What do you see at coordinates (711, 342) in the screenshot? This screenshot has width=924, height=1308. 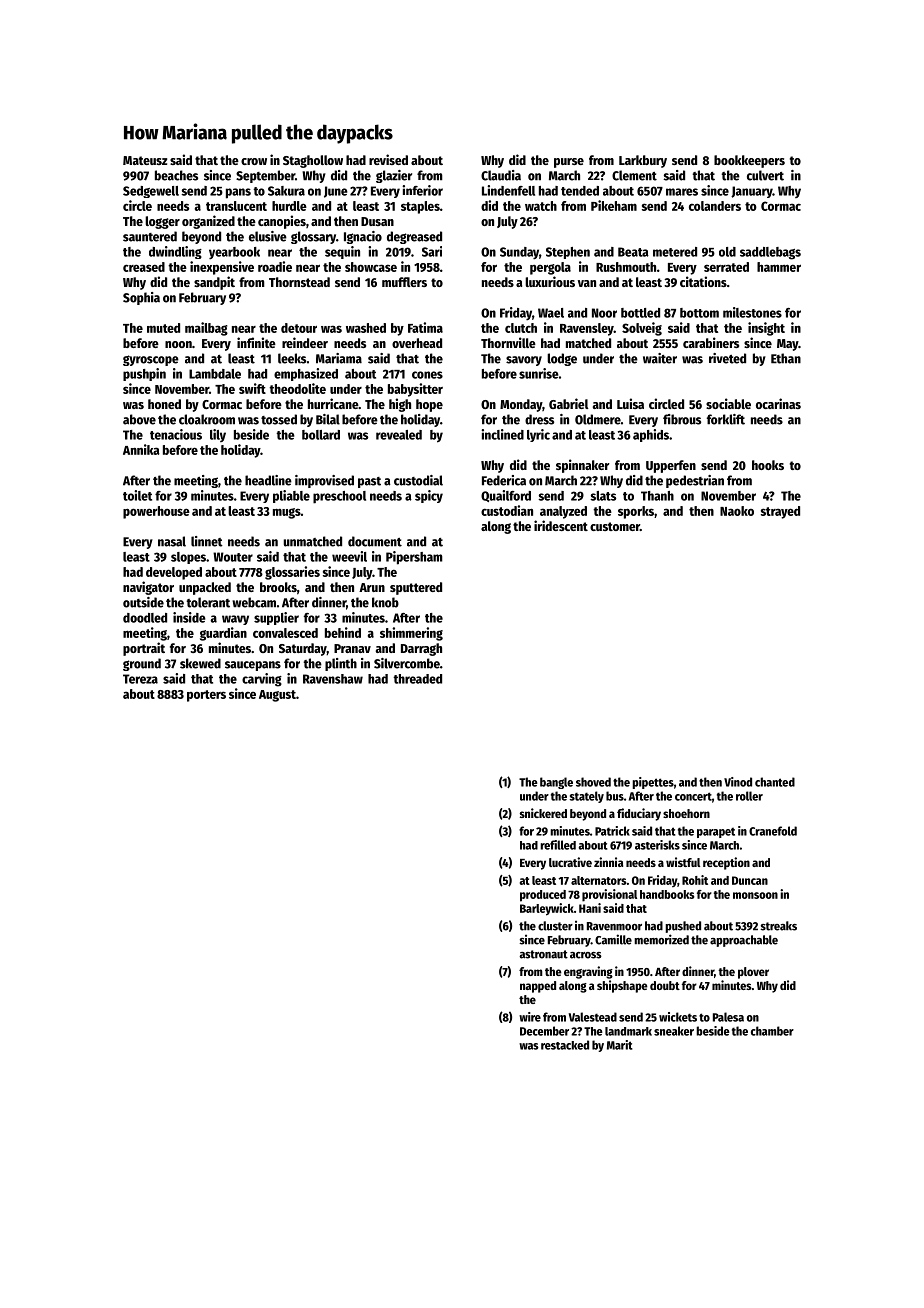 I see `carabiners` at bounding box center [711, 342].
